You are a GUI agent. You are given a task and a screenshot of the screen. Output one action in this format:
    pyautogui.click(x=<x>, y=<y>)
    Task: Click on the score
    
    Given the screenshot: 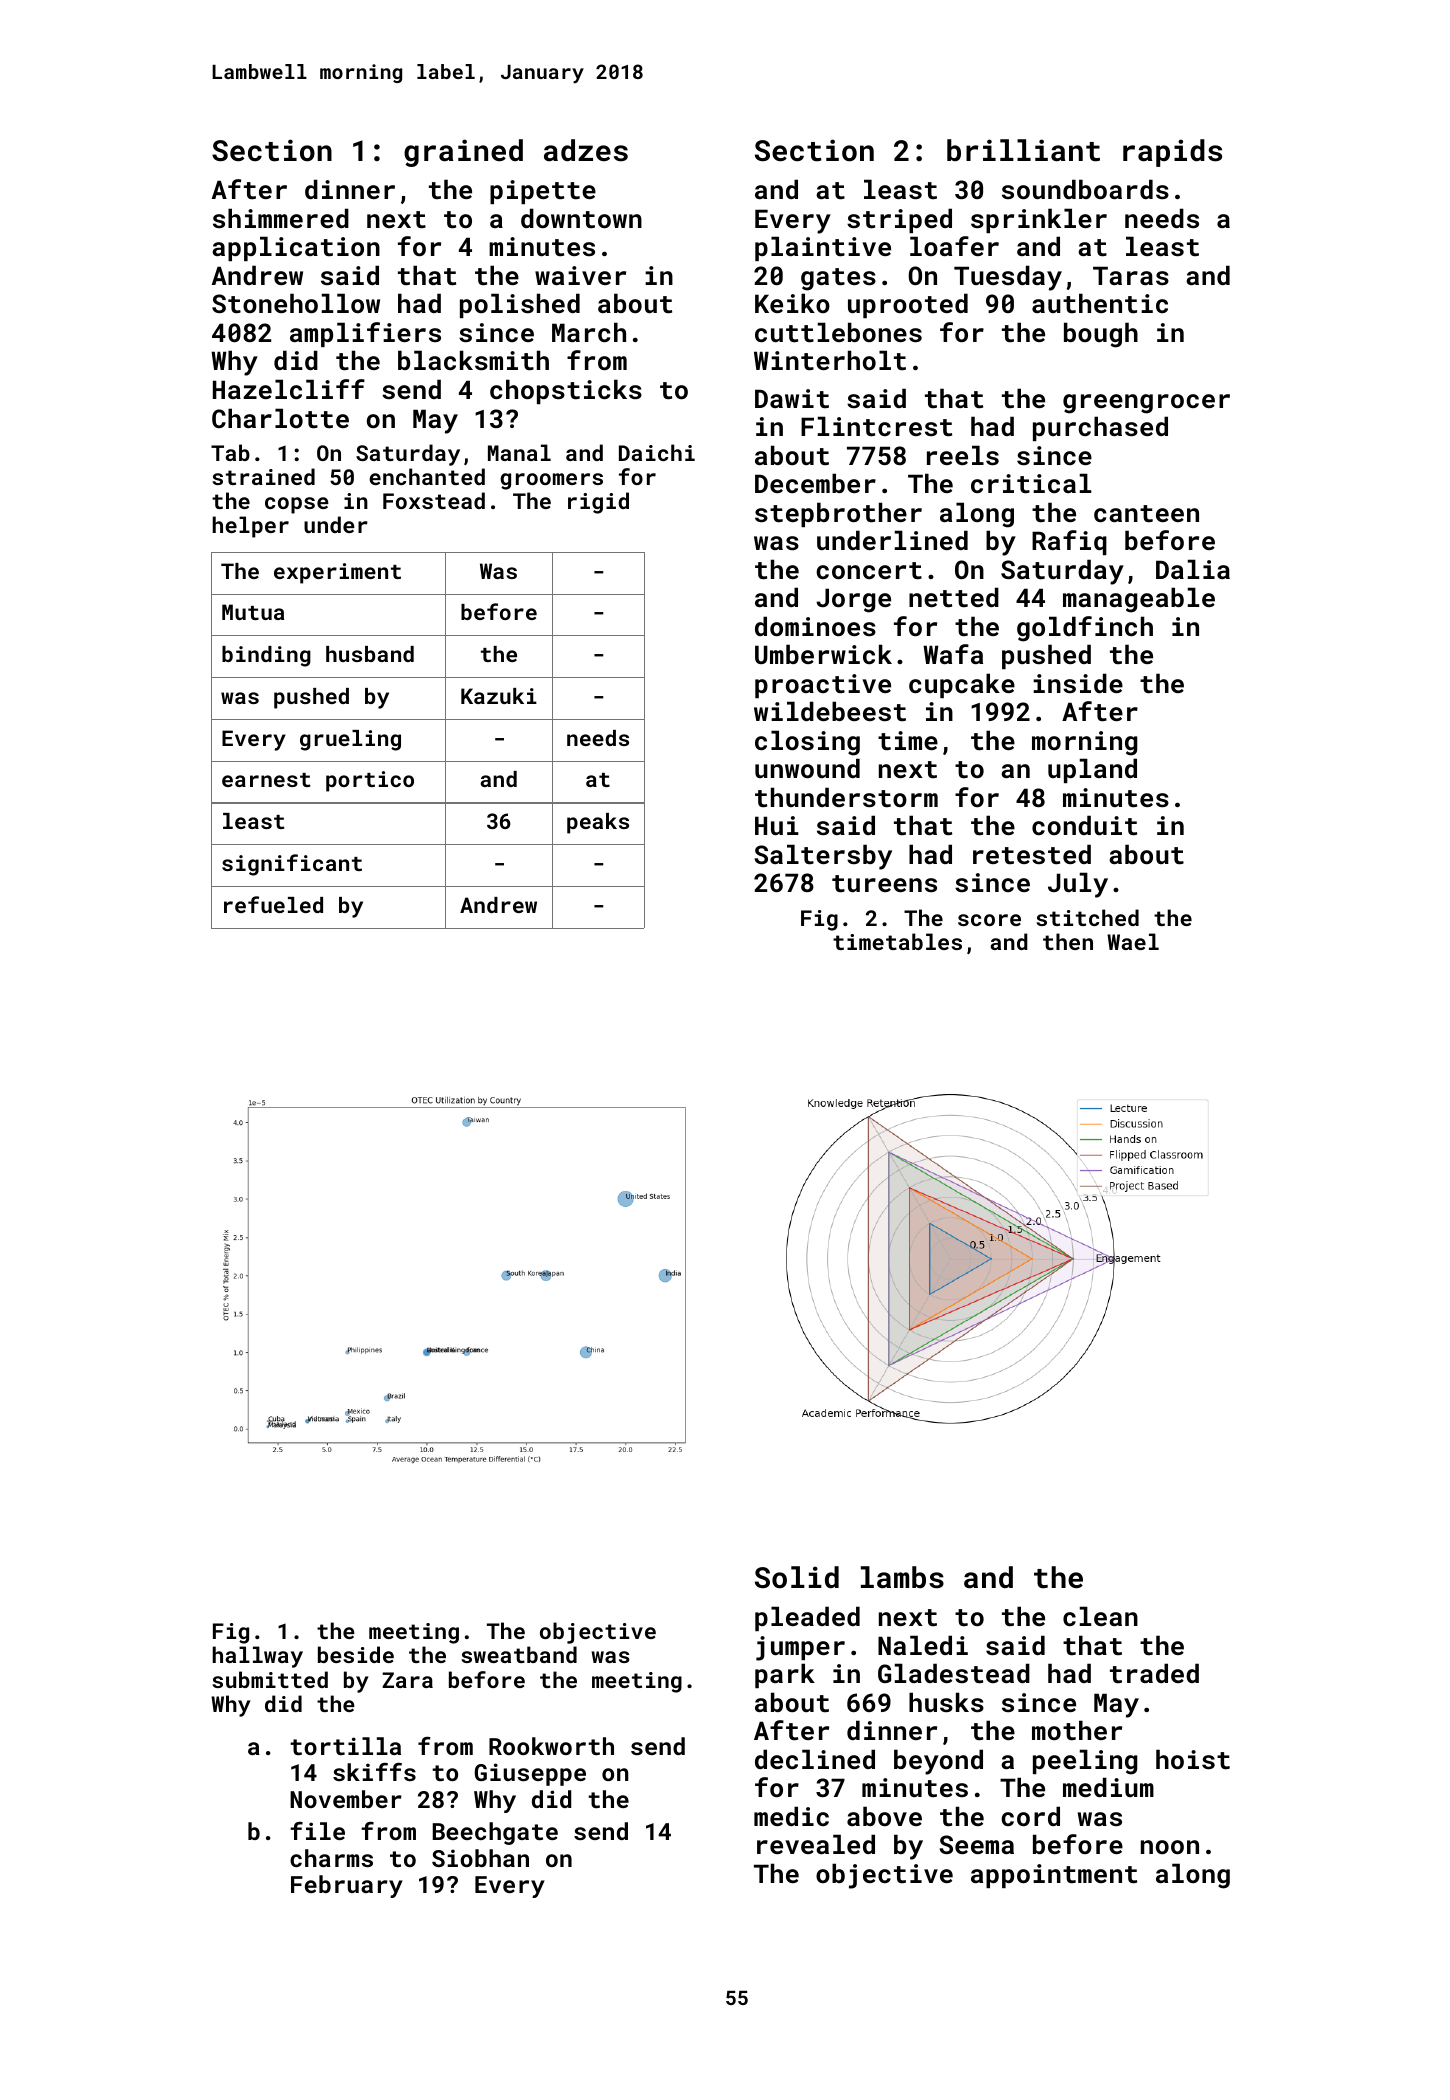 What is the action you would take?
    pyautogui.click(x=989, y=920)
